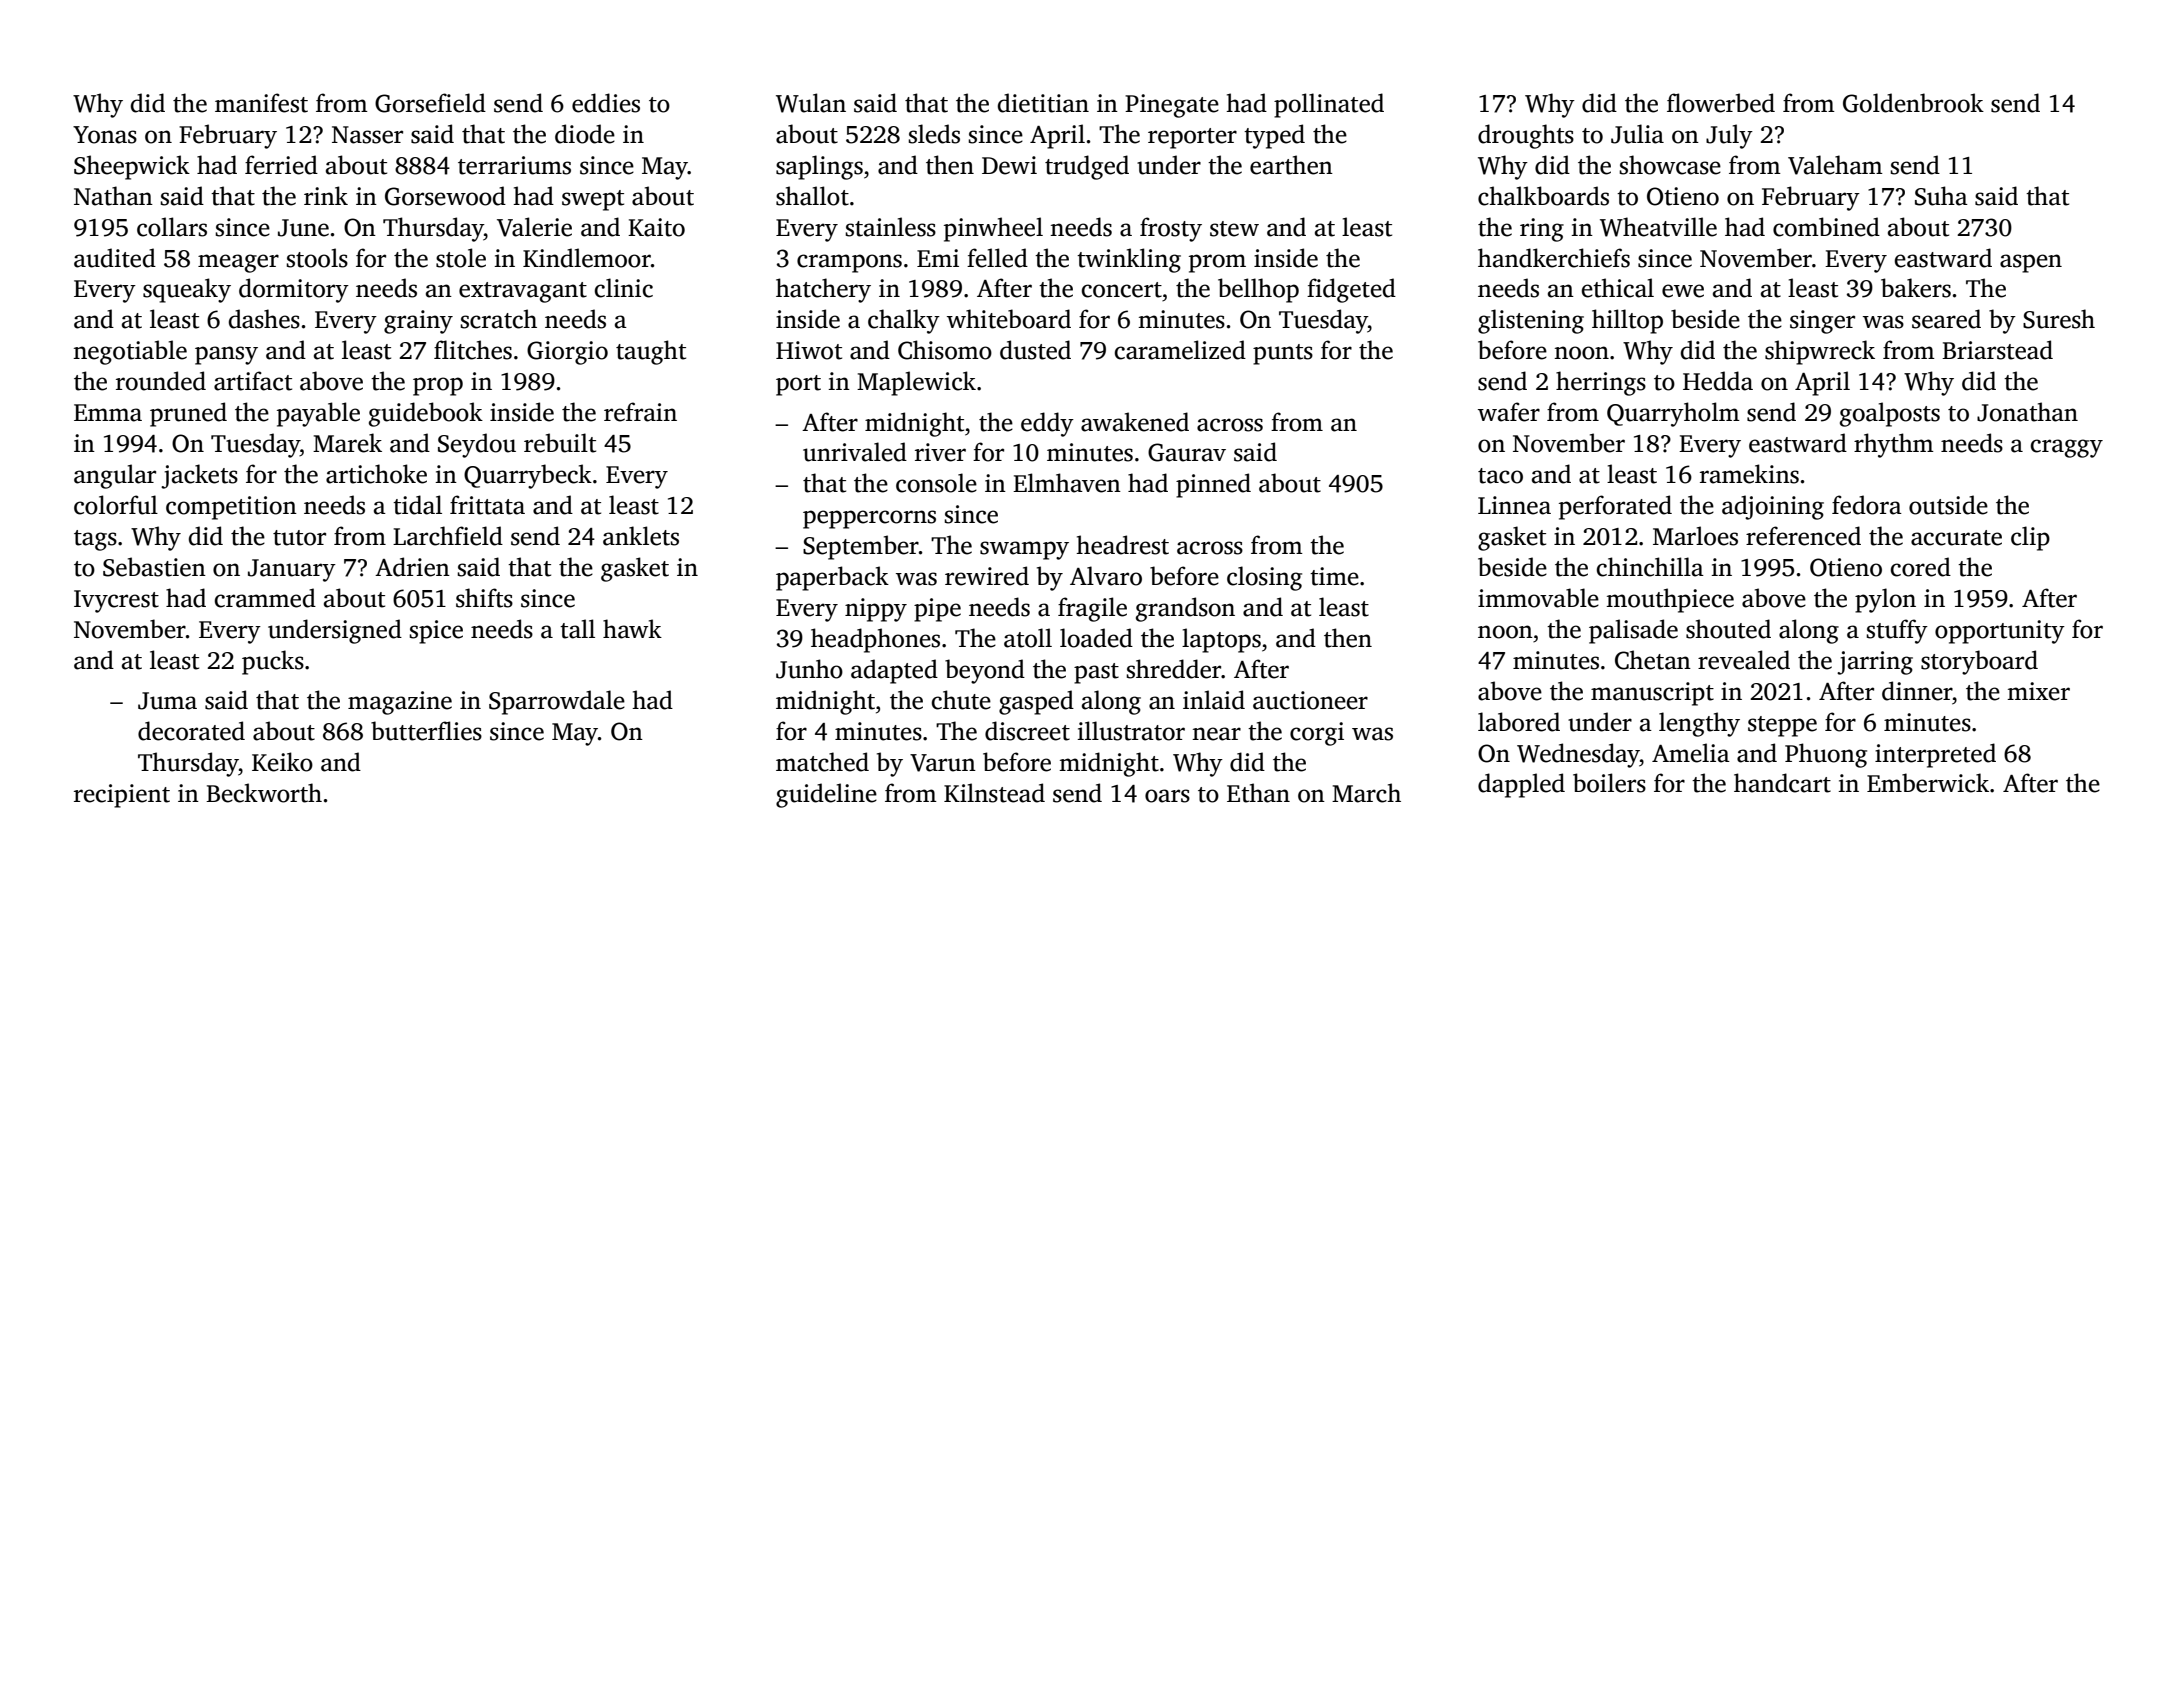 This image has width=2178, height=1683. What do you see at coordinates (430, 103) in the image?
I see `Gorsefield` at bounding box center [430, 103].
